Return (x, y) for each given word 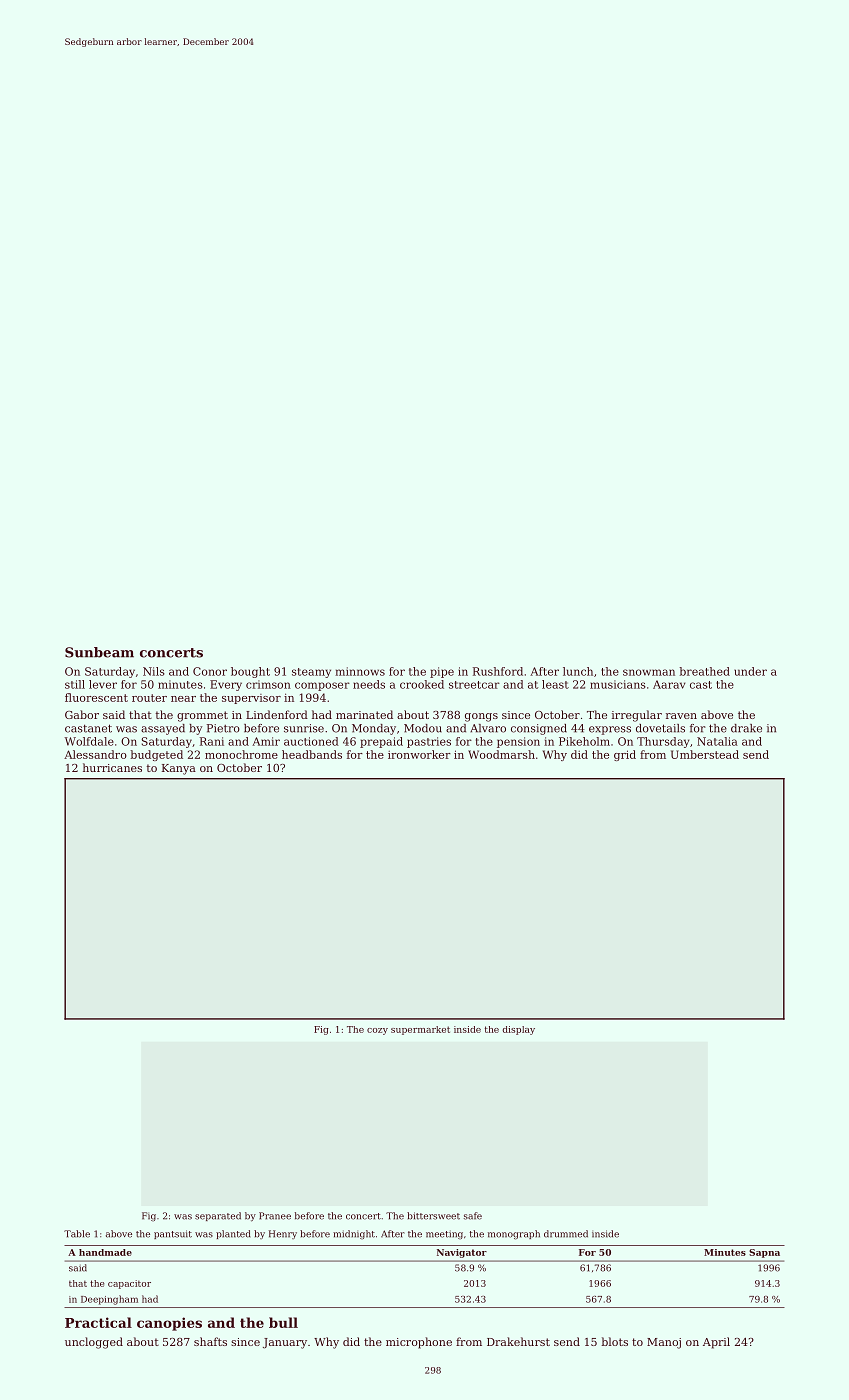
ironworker (419, 754)
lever (103, 684)
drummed (566, 1234)
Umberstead (705, 754)
